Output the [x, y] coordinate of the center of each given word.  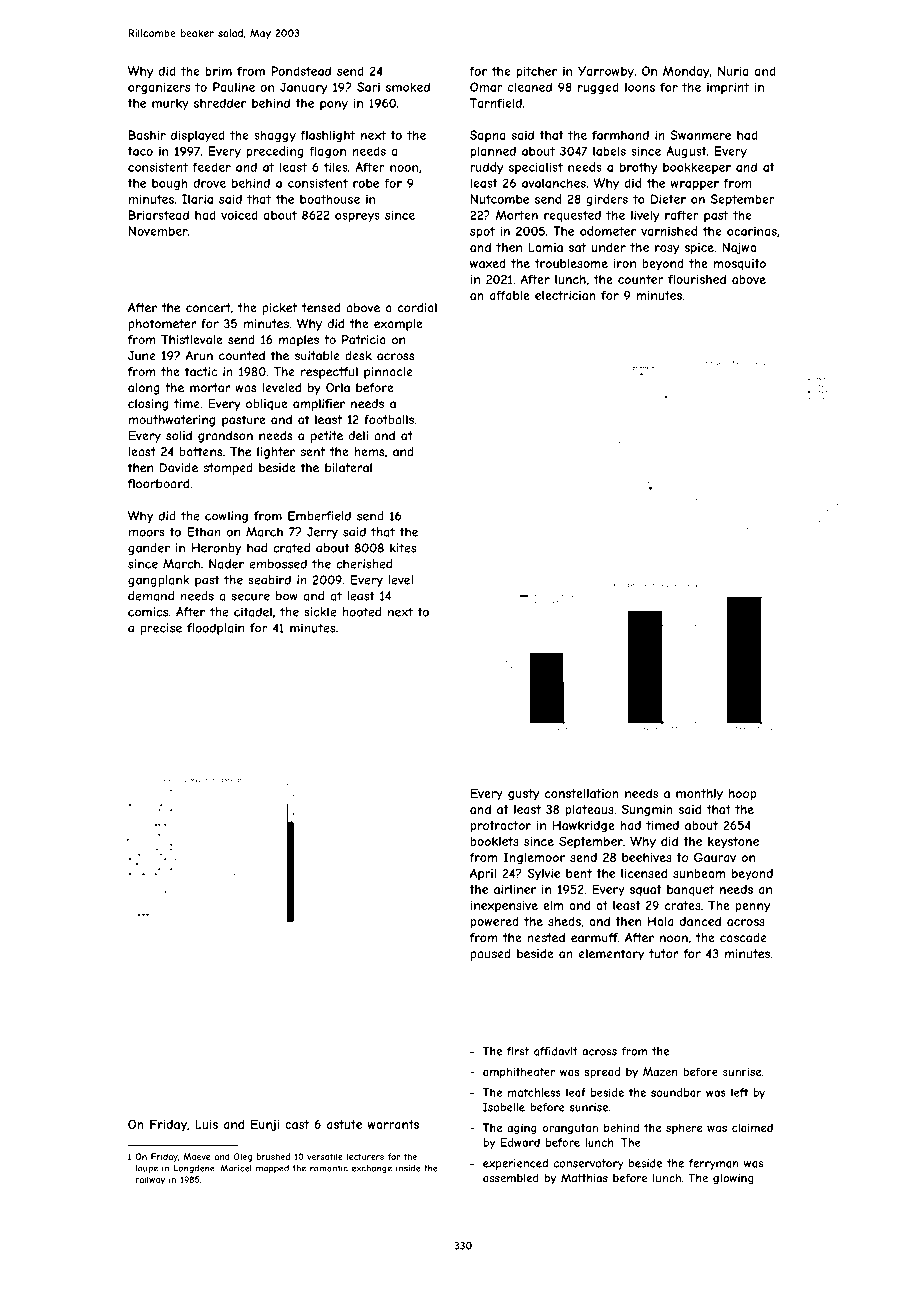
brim [218, 71]
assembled [511, 1178]
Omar [486, 87]
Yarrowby [606, 72]
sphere [684, 1128]
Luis [206, 1124]
